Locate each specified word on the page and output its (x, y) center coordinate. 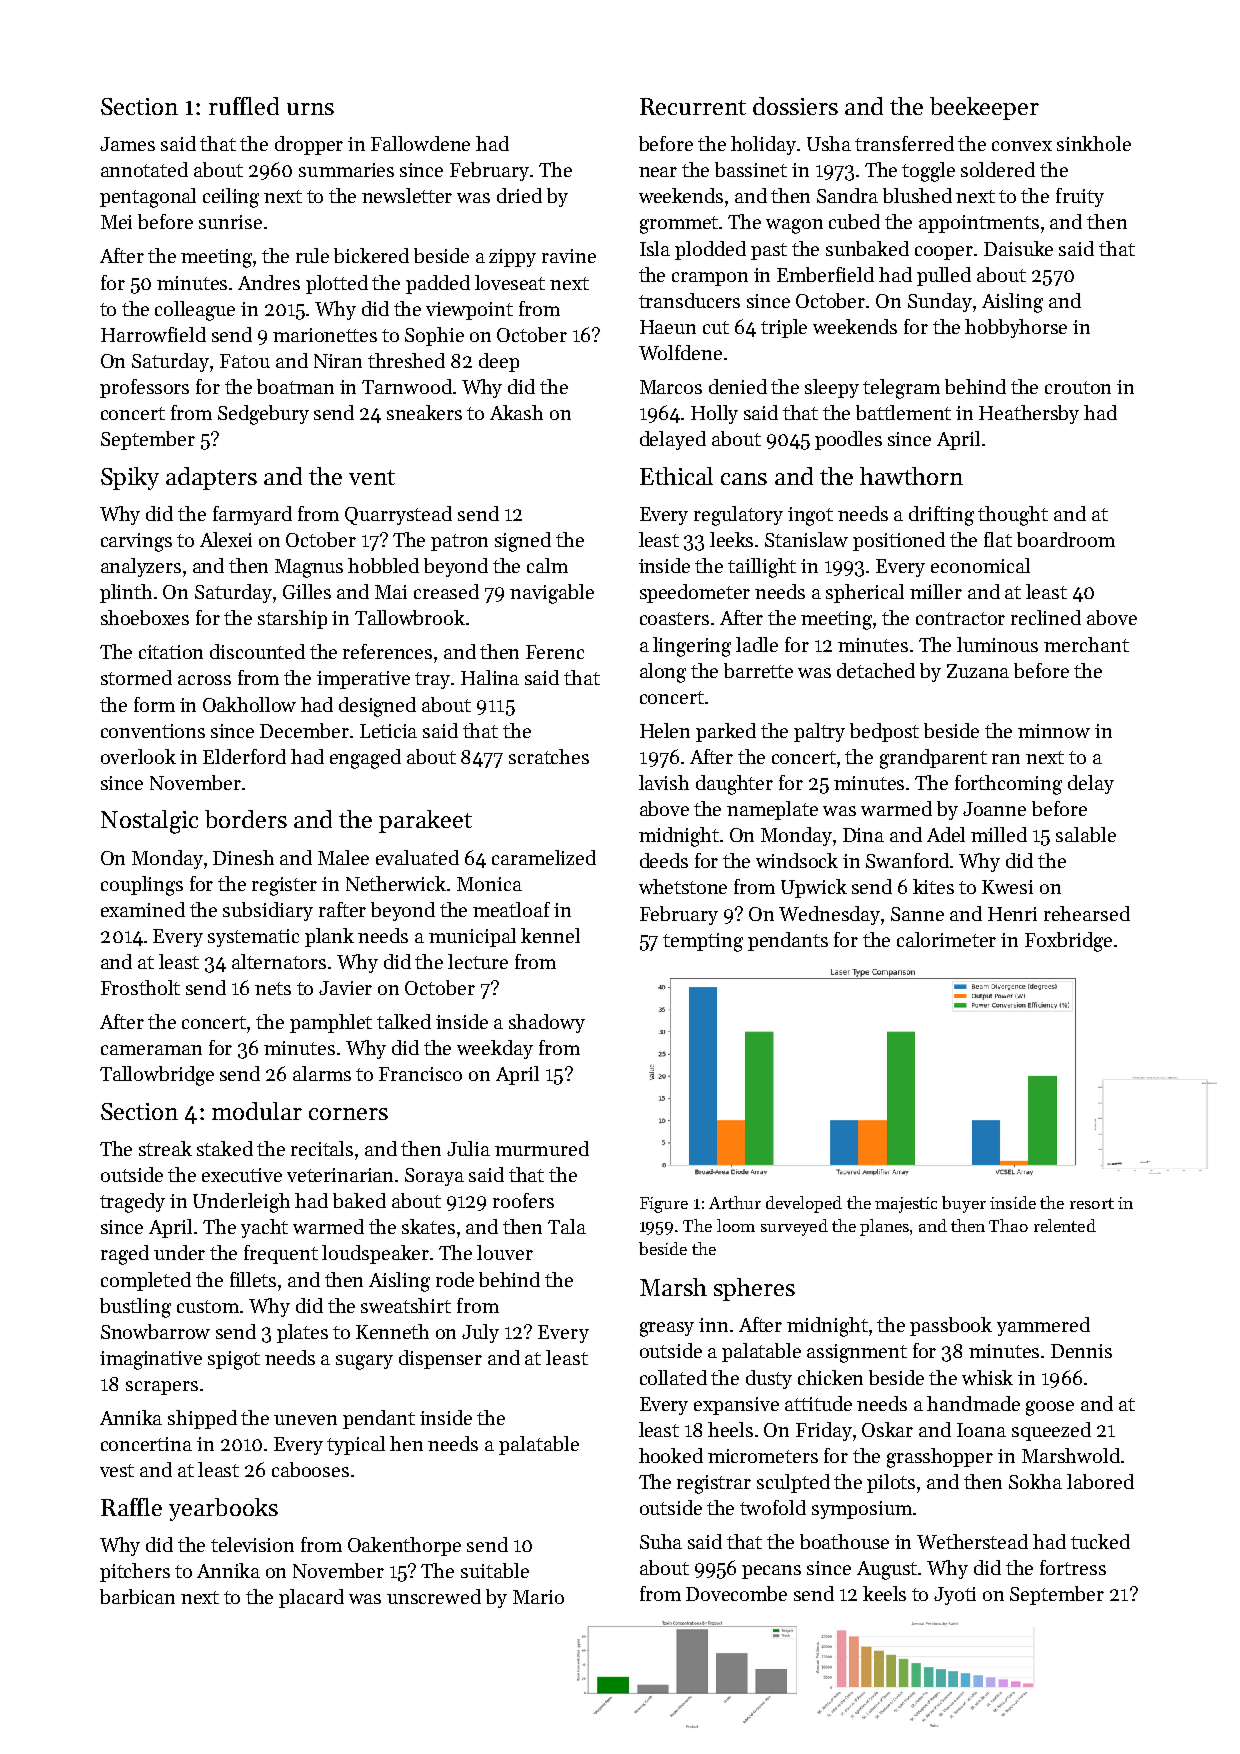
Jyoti (955, 1596)
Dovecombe (736, 1593)
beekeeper (984, 108)
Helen (665, 730)
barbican (137, 1596)
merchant (1086, 644)
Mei (116, 222)
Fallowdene (420, 143)
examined (143, 909)
